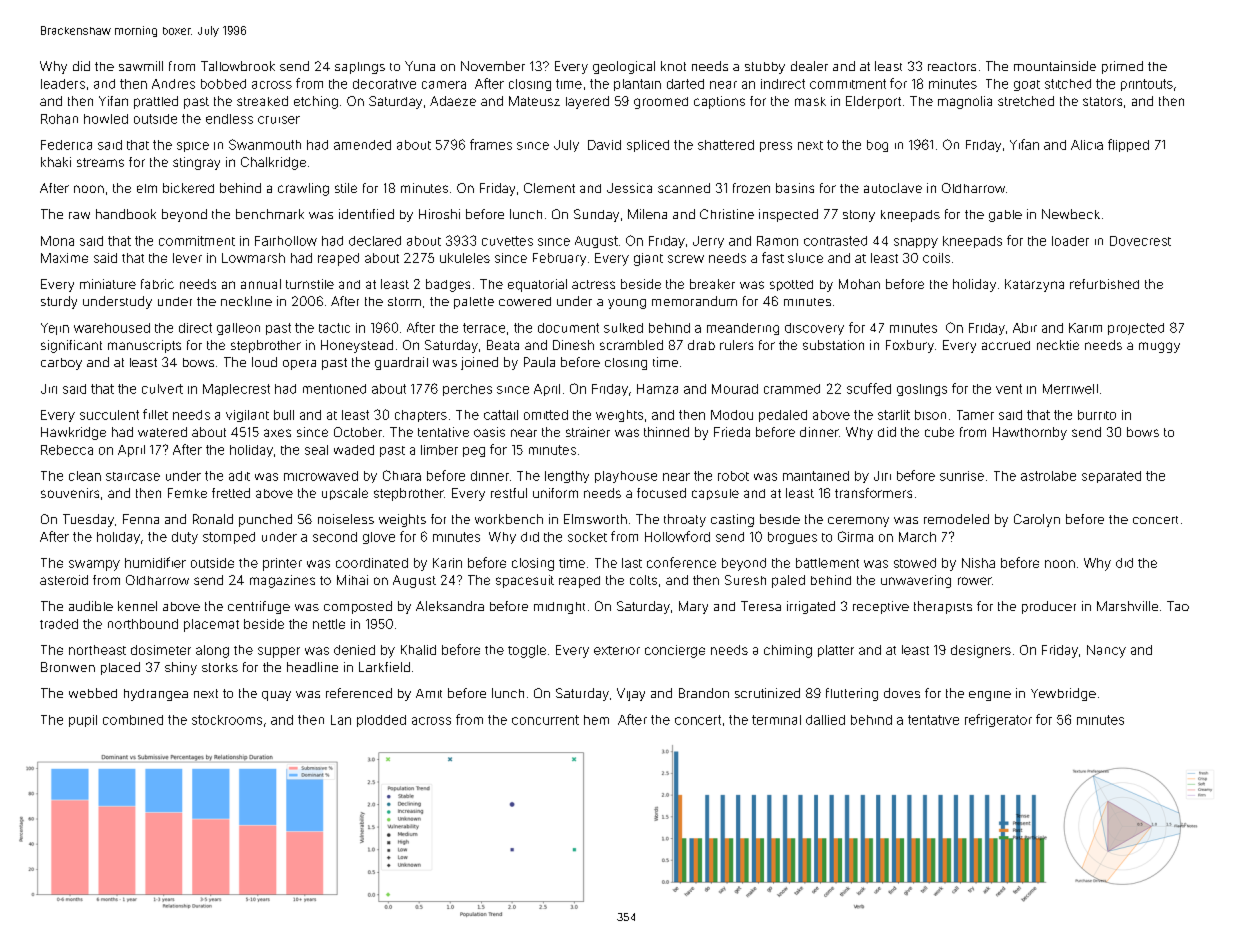 Image resolution: width=1233 pixels, height=952 pixels. Describe the element at coordinates (809, 66) in the image. I see `dealer` at that location.
